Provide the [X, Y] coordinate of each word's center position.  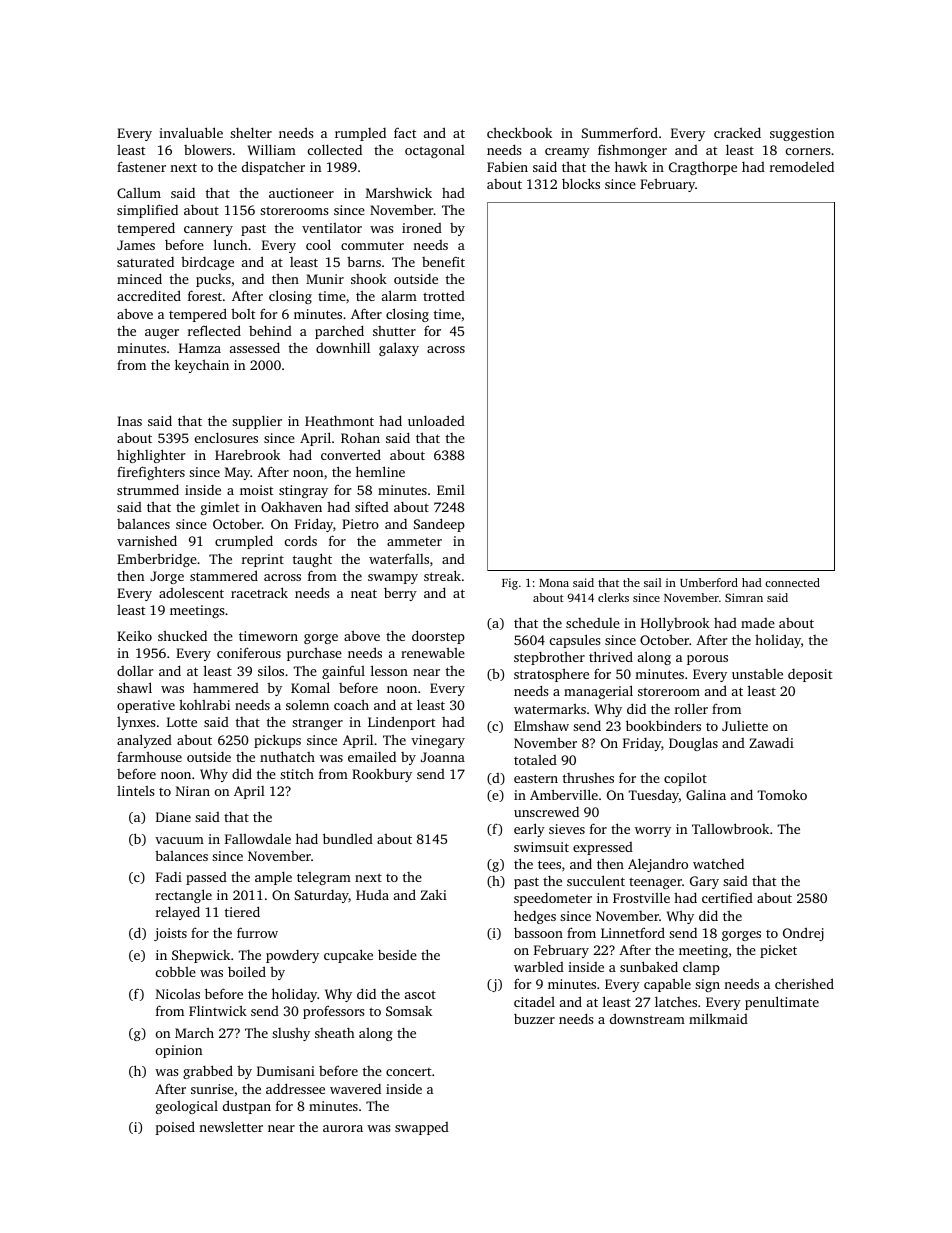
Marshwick [399, 192]
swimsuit [541, 847]
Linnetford [633, 932]
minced [139, 278]
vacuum [179, 840]
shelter [251, 132]
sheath [335, 1033]
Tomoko [782, 794]
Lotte [182, 722]
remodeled [802, 167]
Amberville [564, 794]
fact [405, 132]
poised [175, 1128]
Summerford [620, 132]
